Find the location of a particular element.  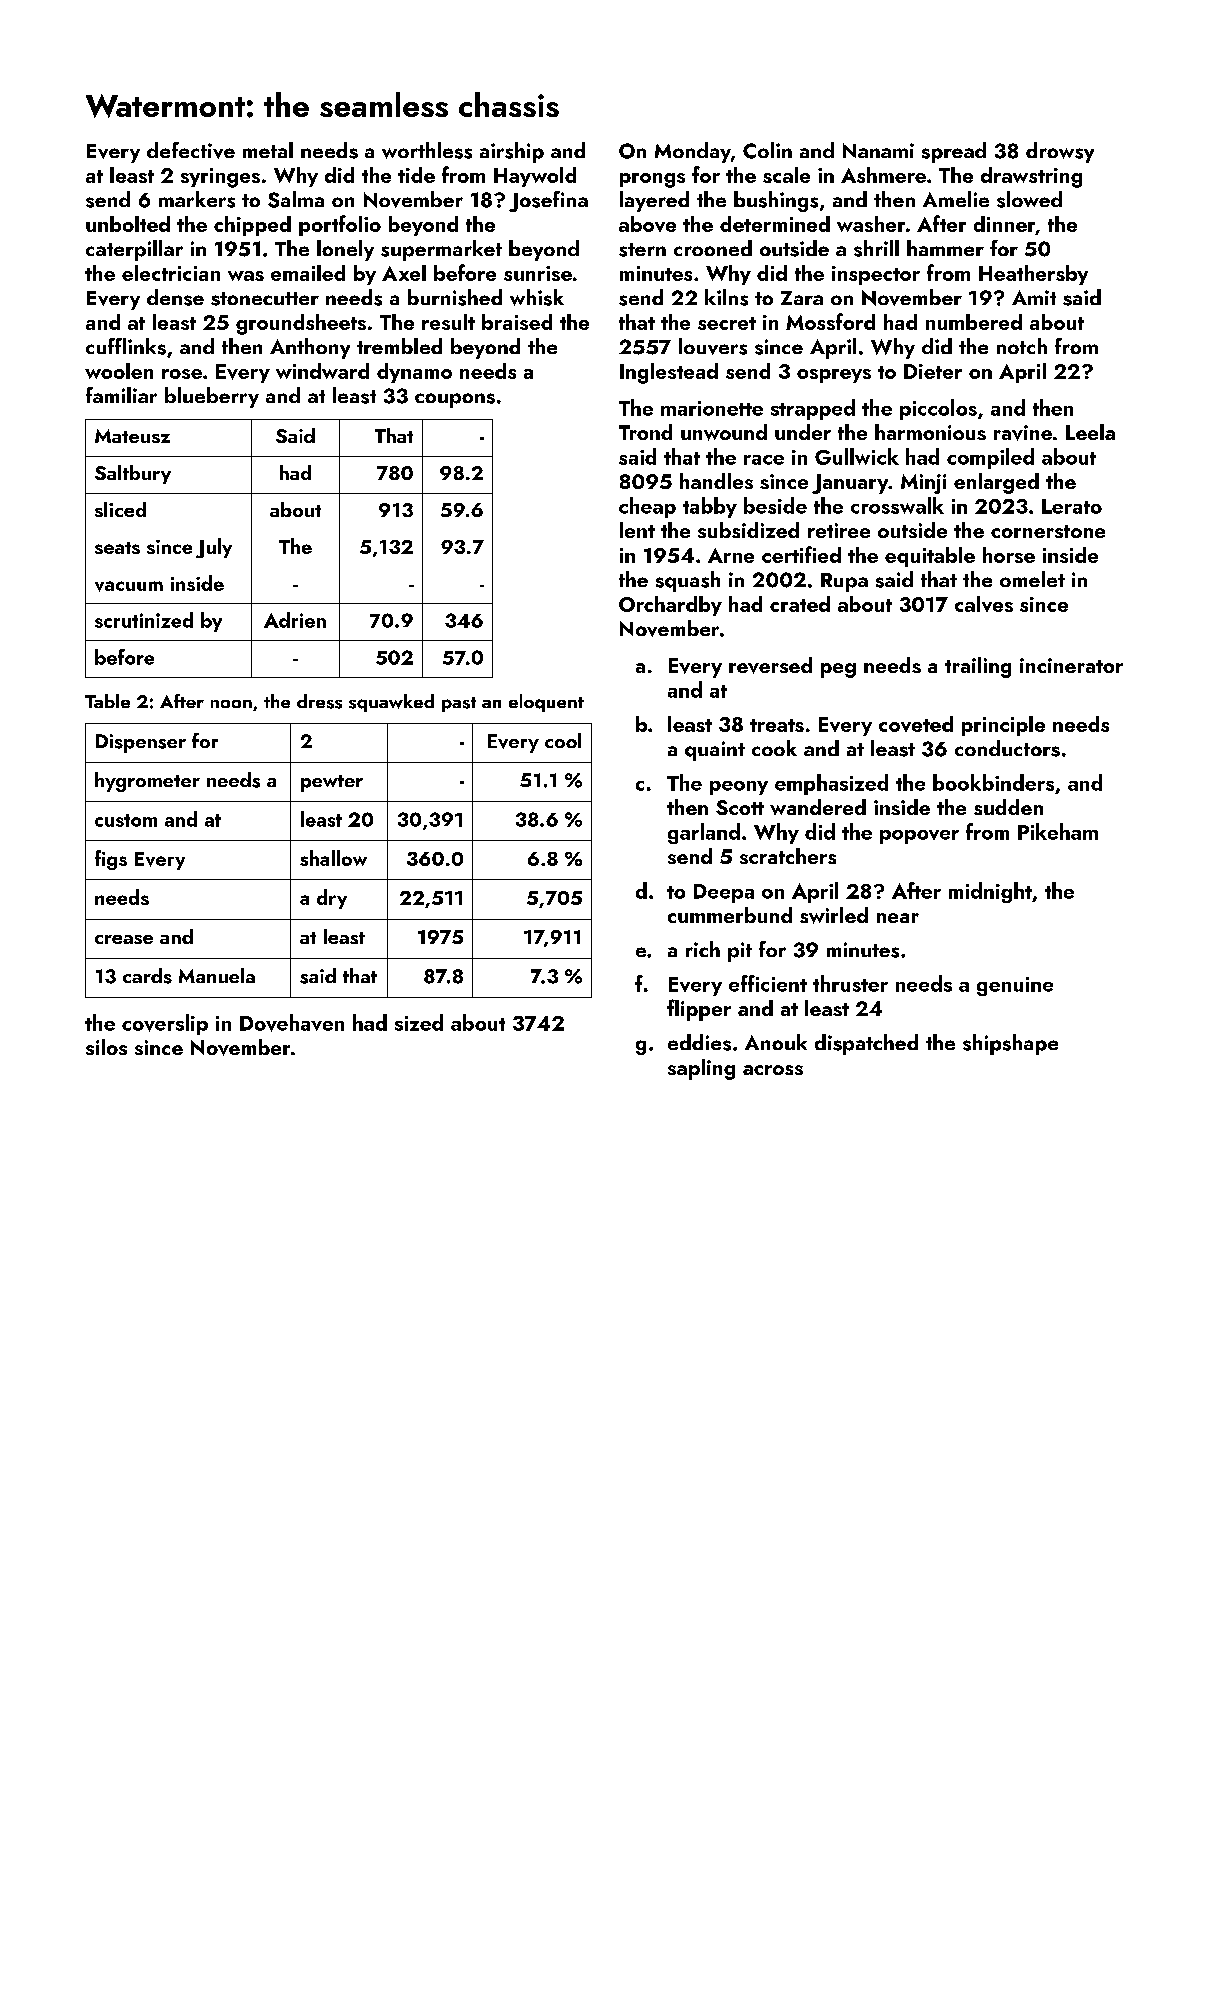

drowsy is located at coordinates (1060, 152).
